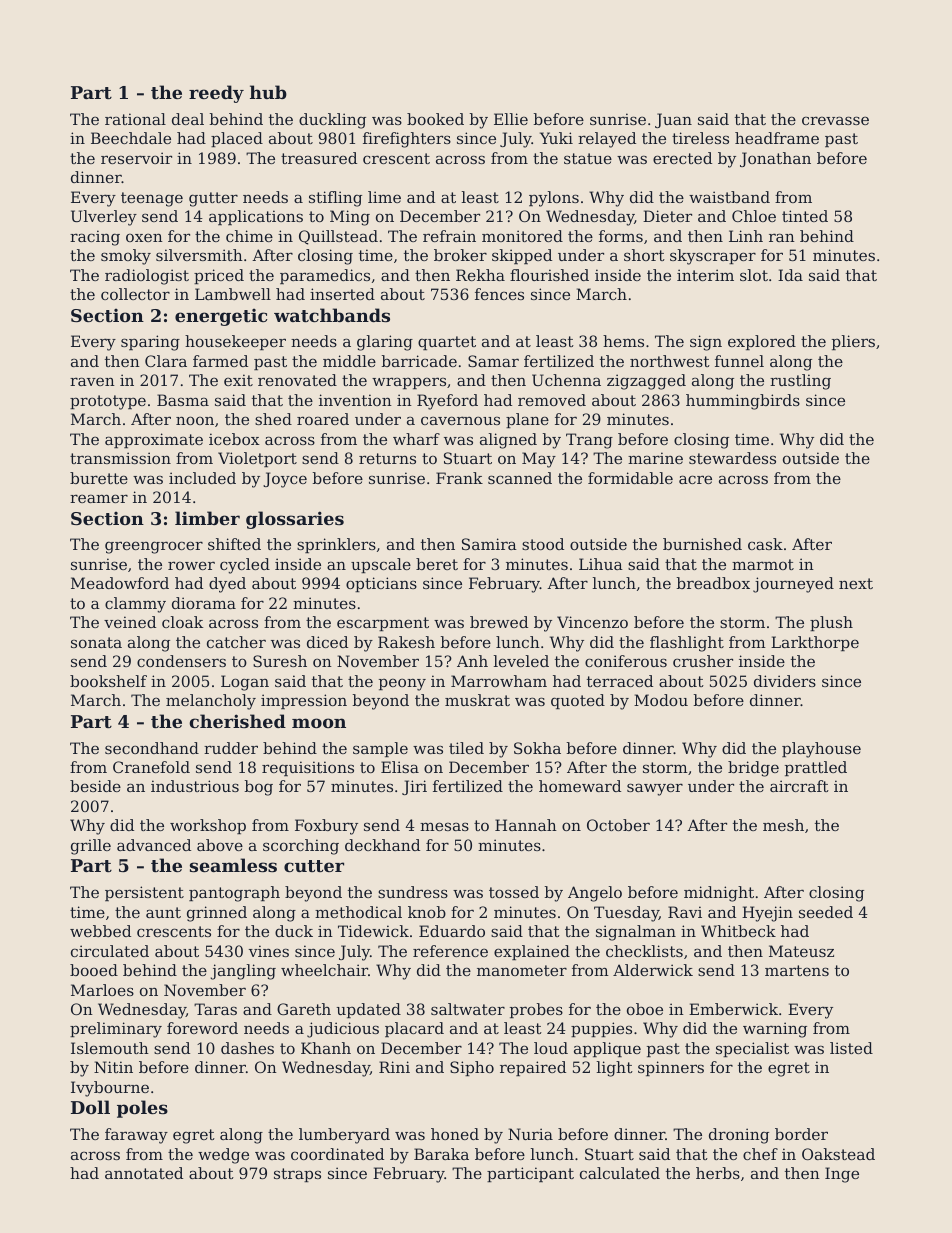 This screenshot has height=1233, width=952. What do you see at coordinates (151, 767) in the screenshot?
I see `Cranefold` at bounding box center [151, 767].
